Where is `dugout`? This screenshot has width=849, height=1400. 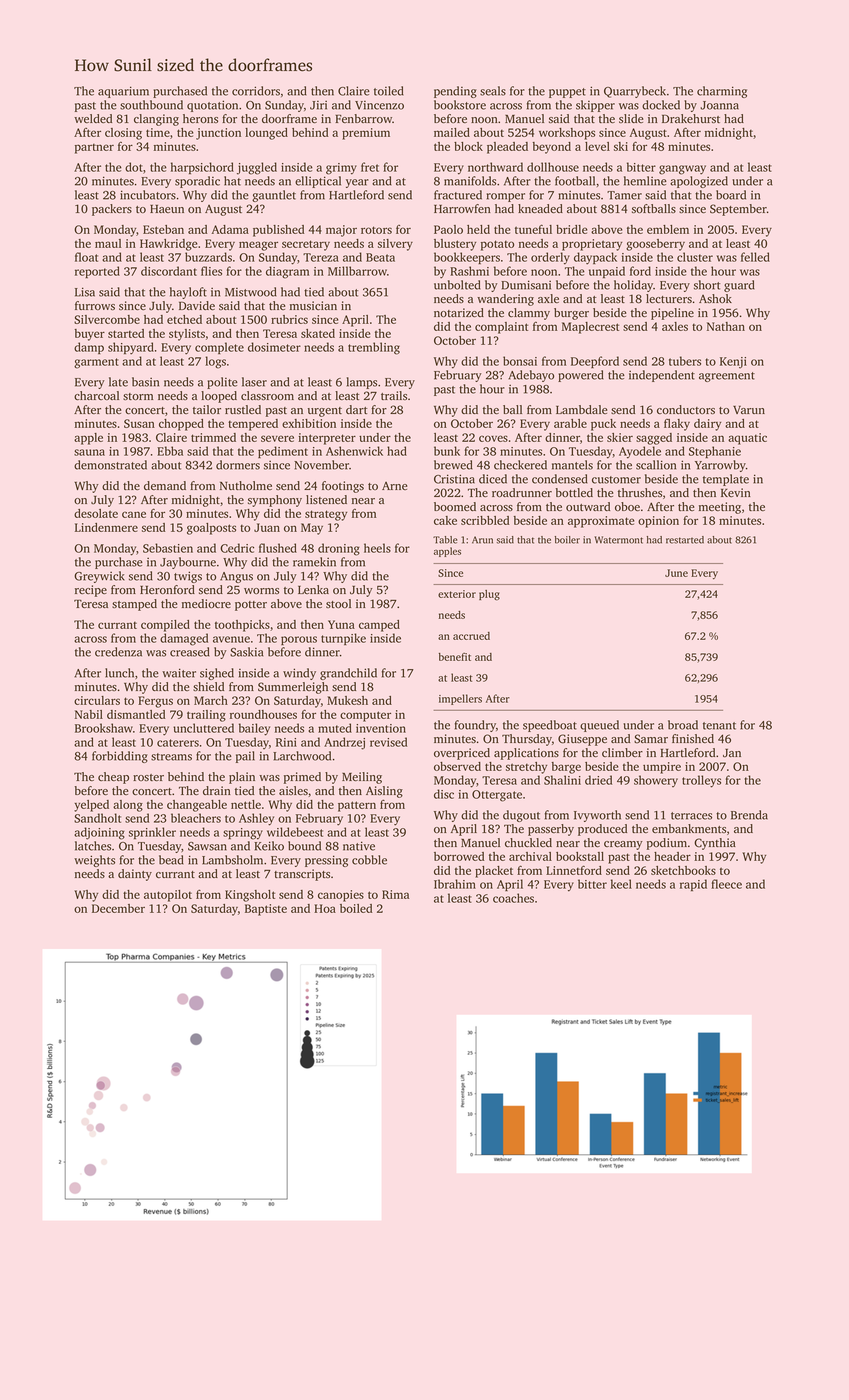 dugout is located at coordinates (521, 816).
